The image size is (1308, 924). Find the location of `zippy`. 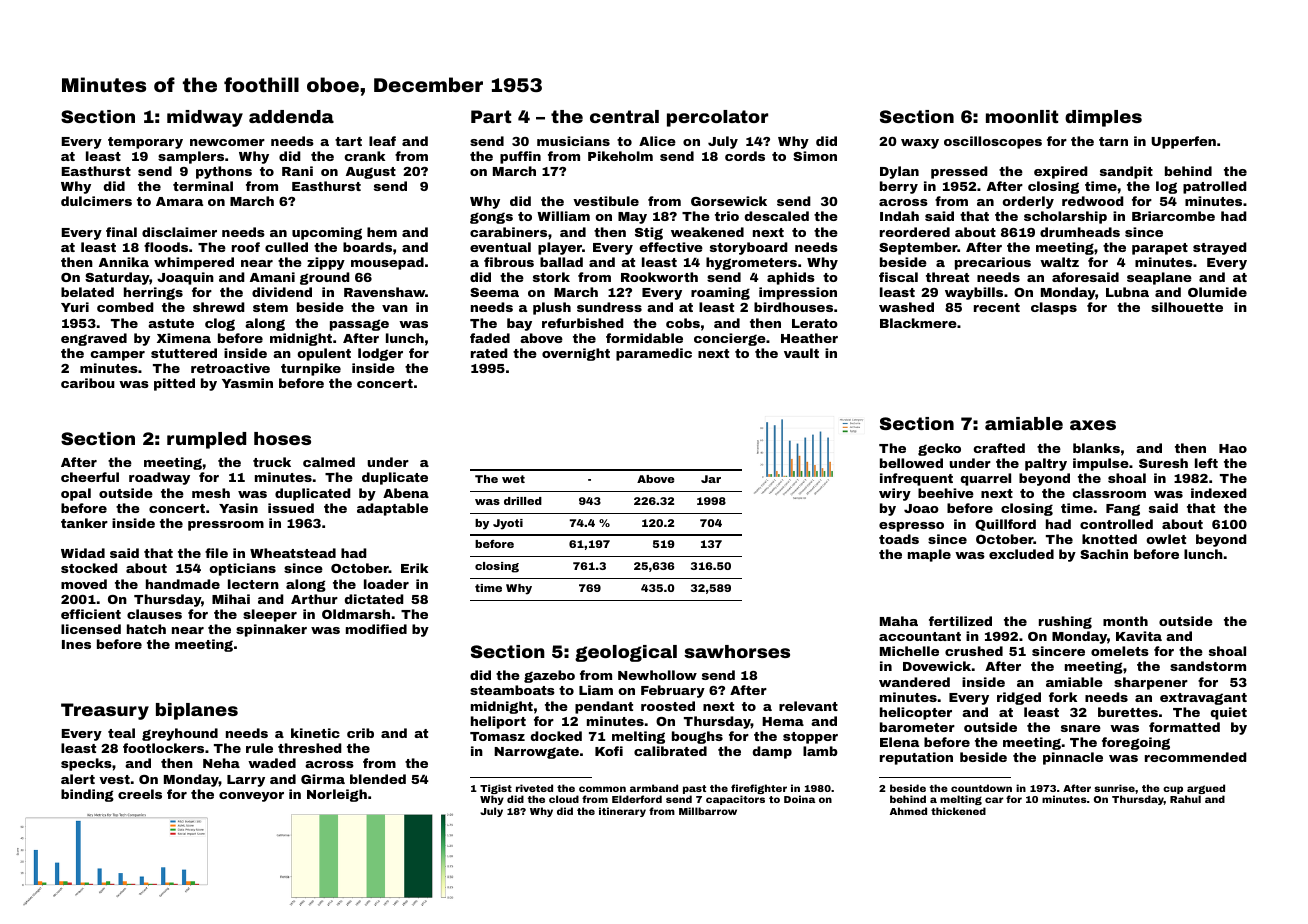

zippy is located at coordinates (326, 263).
